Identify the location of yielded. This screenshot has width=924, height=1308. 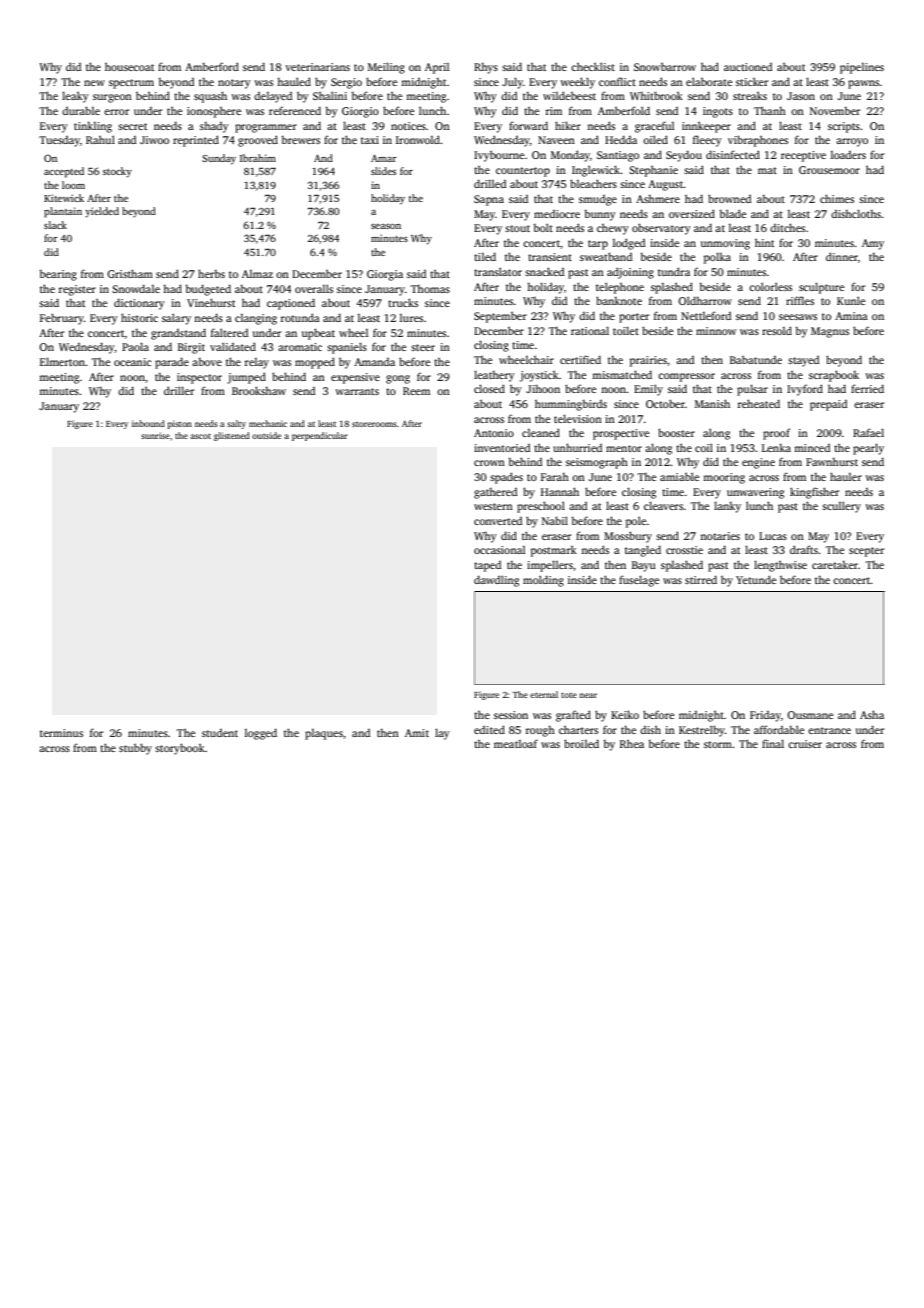
(102, 212).
